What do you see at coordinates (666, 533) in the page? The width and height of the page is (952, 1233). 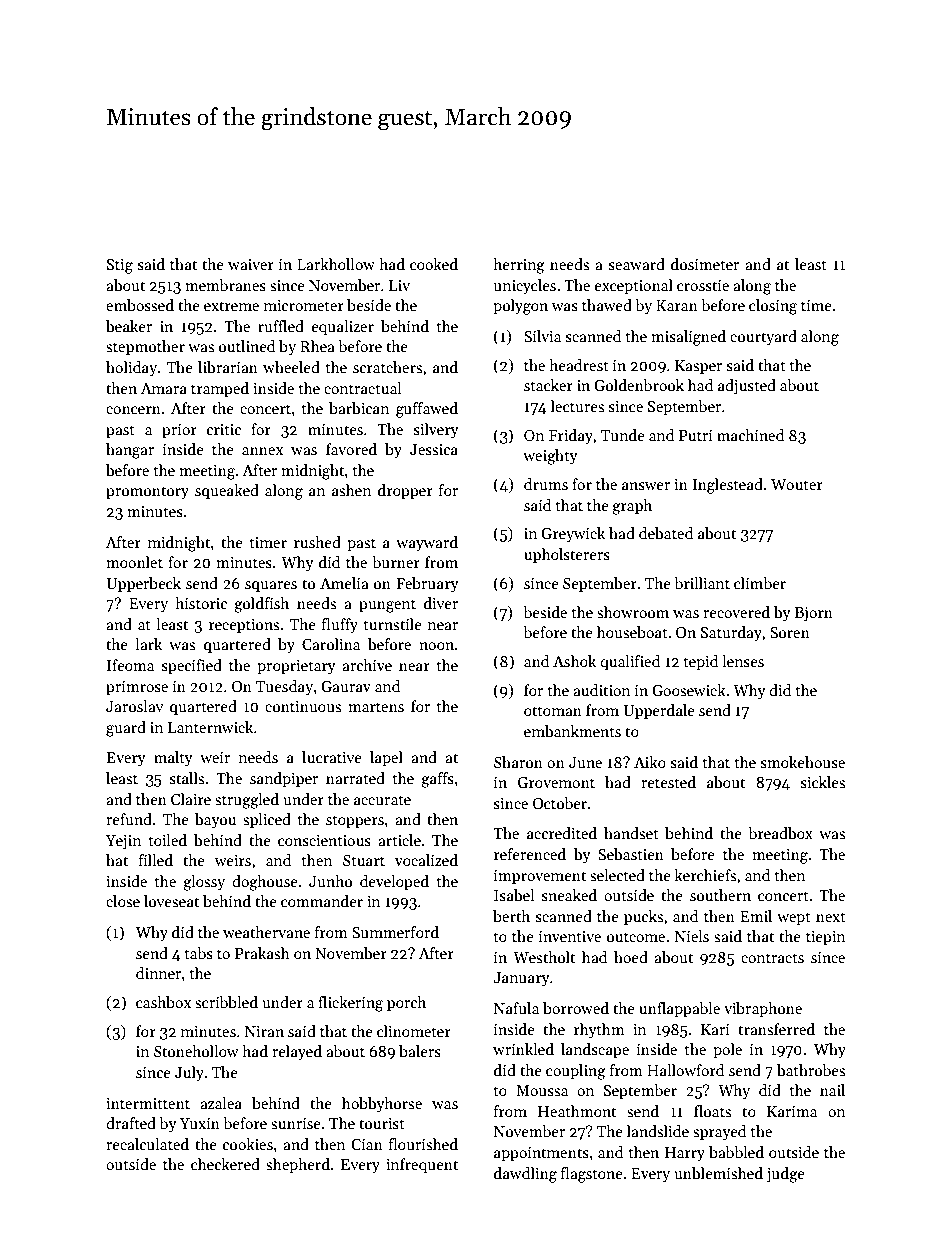 I see `debated` at bounding box center [666, 533].
